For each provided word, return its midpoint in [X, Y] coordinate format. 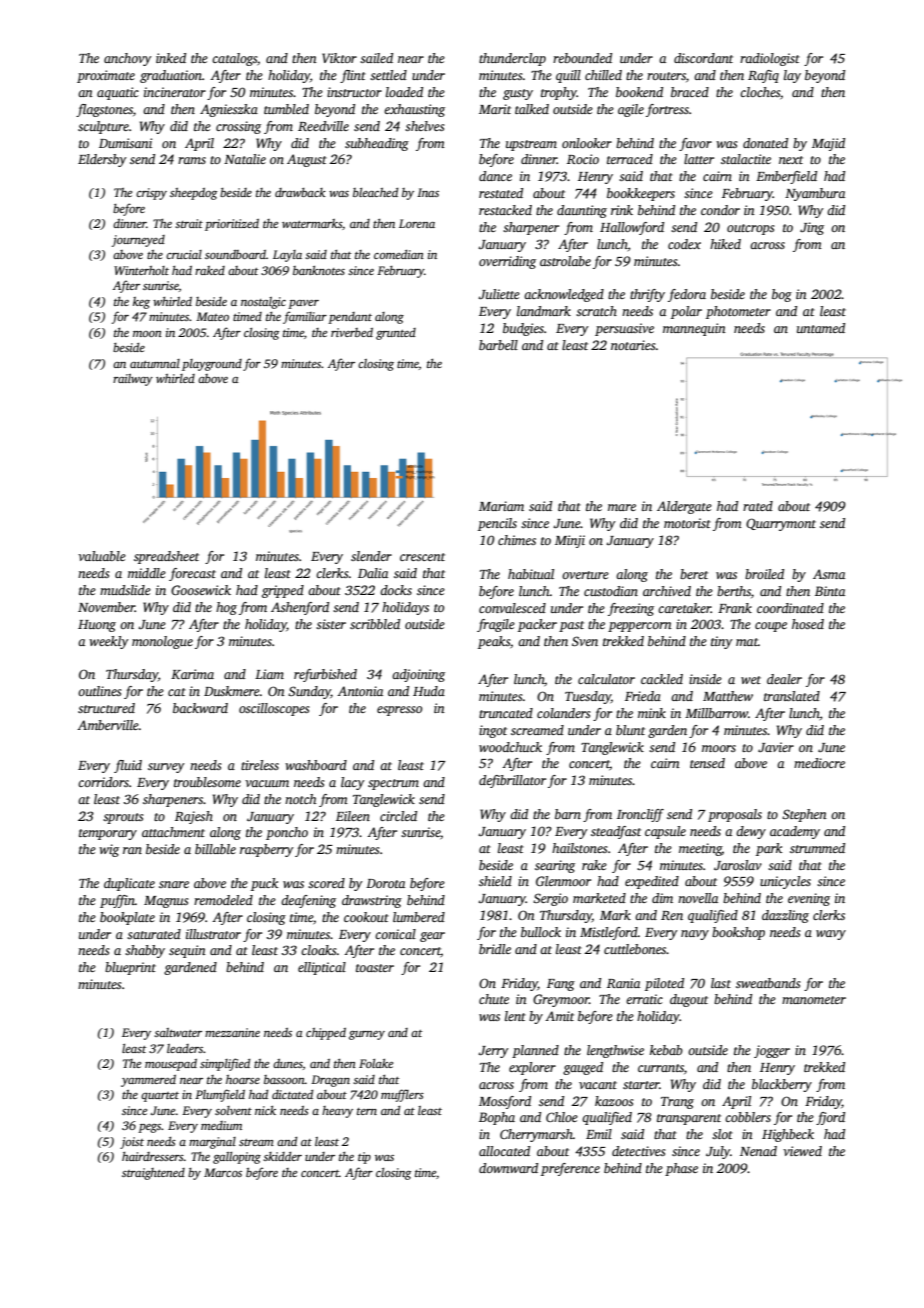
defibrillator [512, 781]
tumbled [286, 109]
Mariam [501, 506]
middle [147, 573]
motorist [687, 523]
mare [622, 507]
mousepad [171, 1065]
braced [690, 92]
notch [300, 799]
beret [694, 574]
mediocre [819, 763]
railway [133, 380]
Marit [495, 109]
